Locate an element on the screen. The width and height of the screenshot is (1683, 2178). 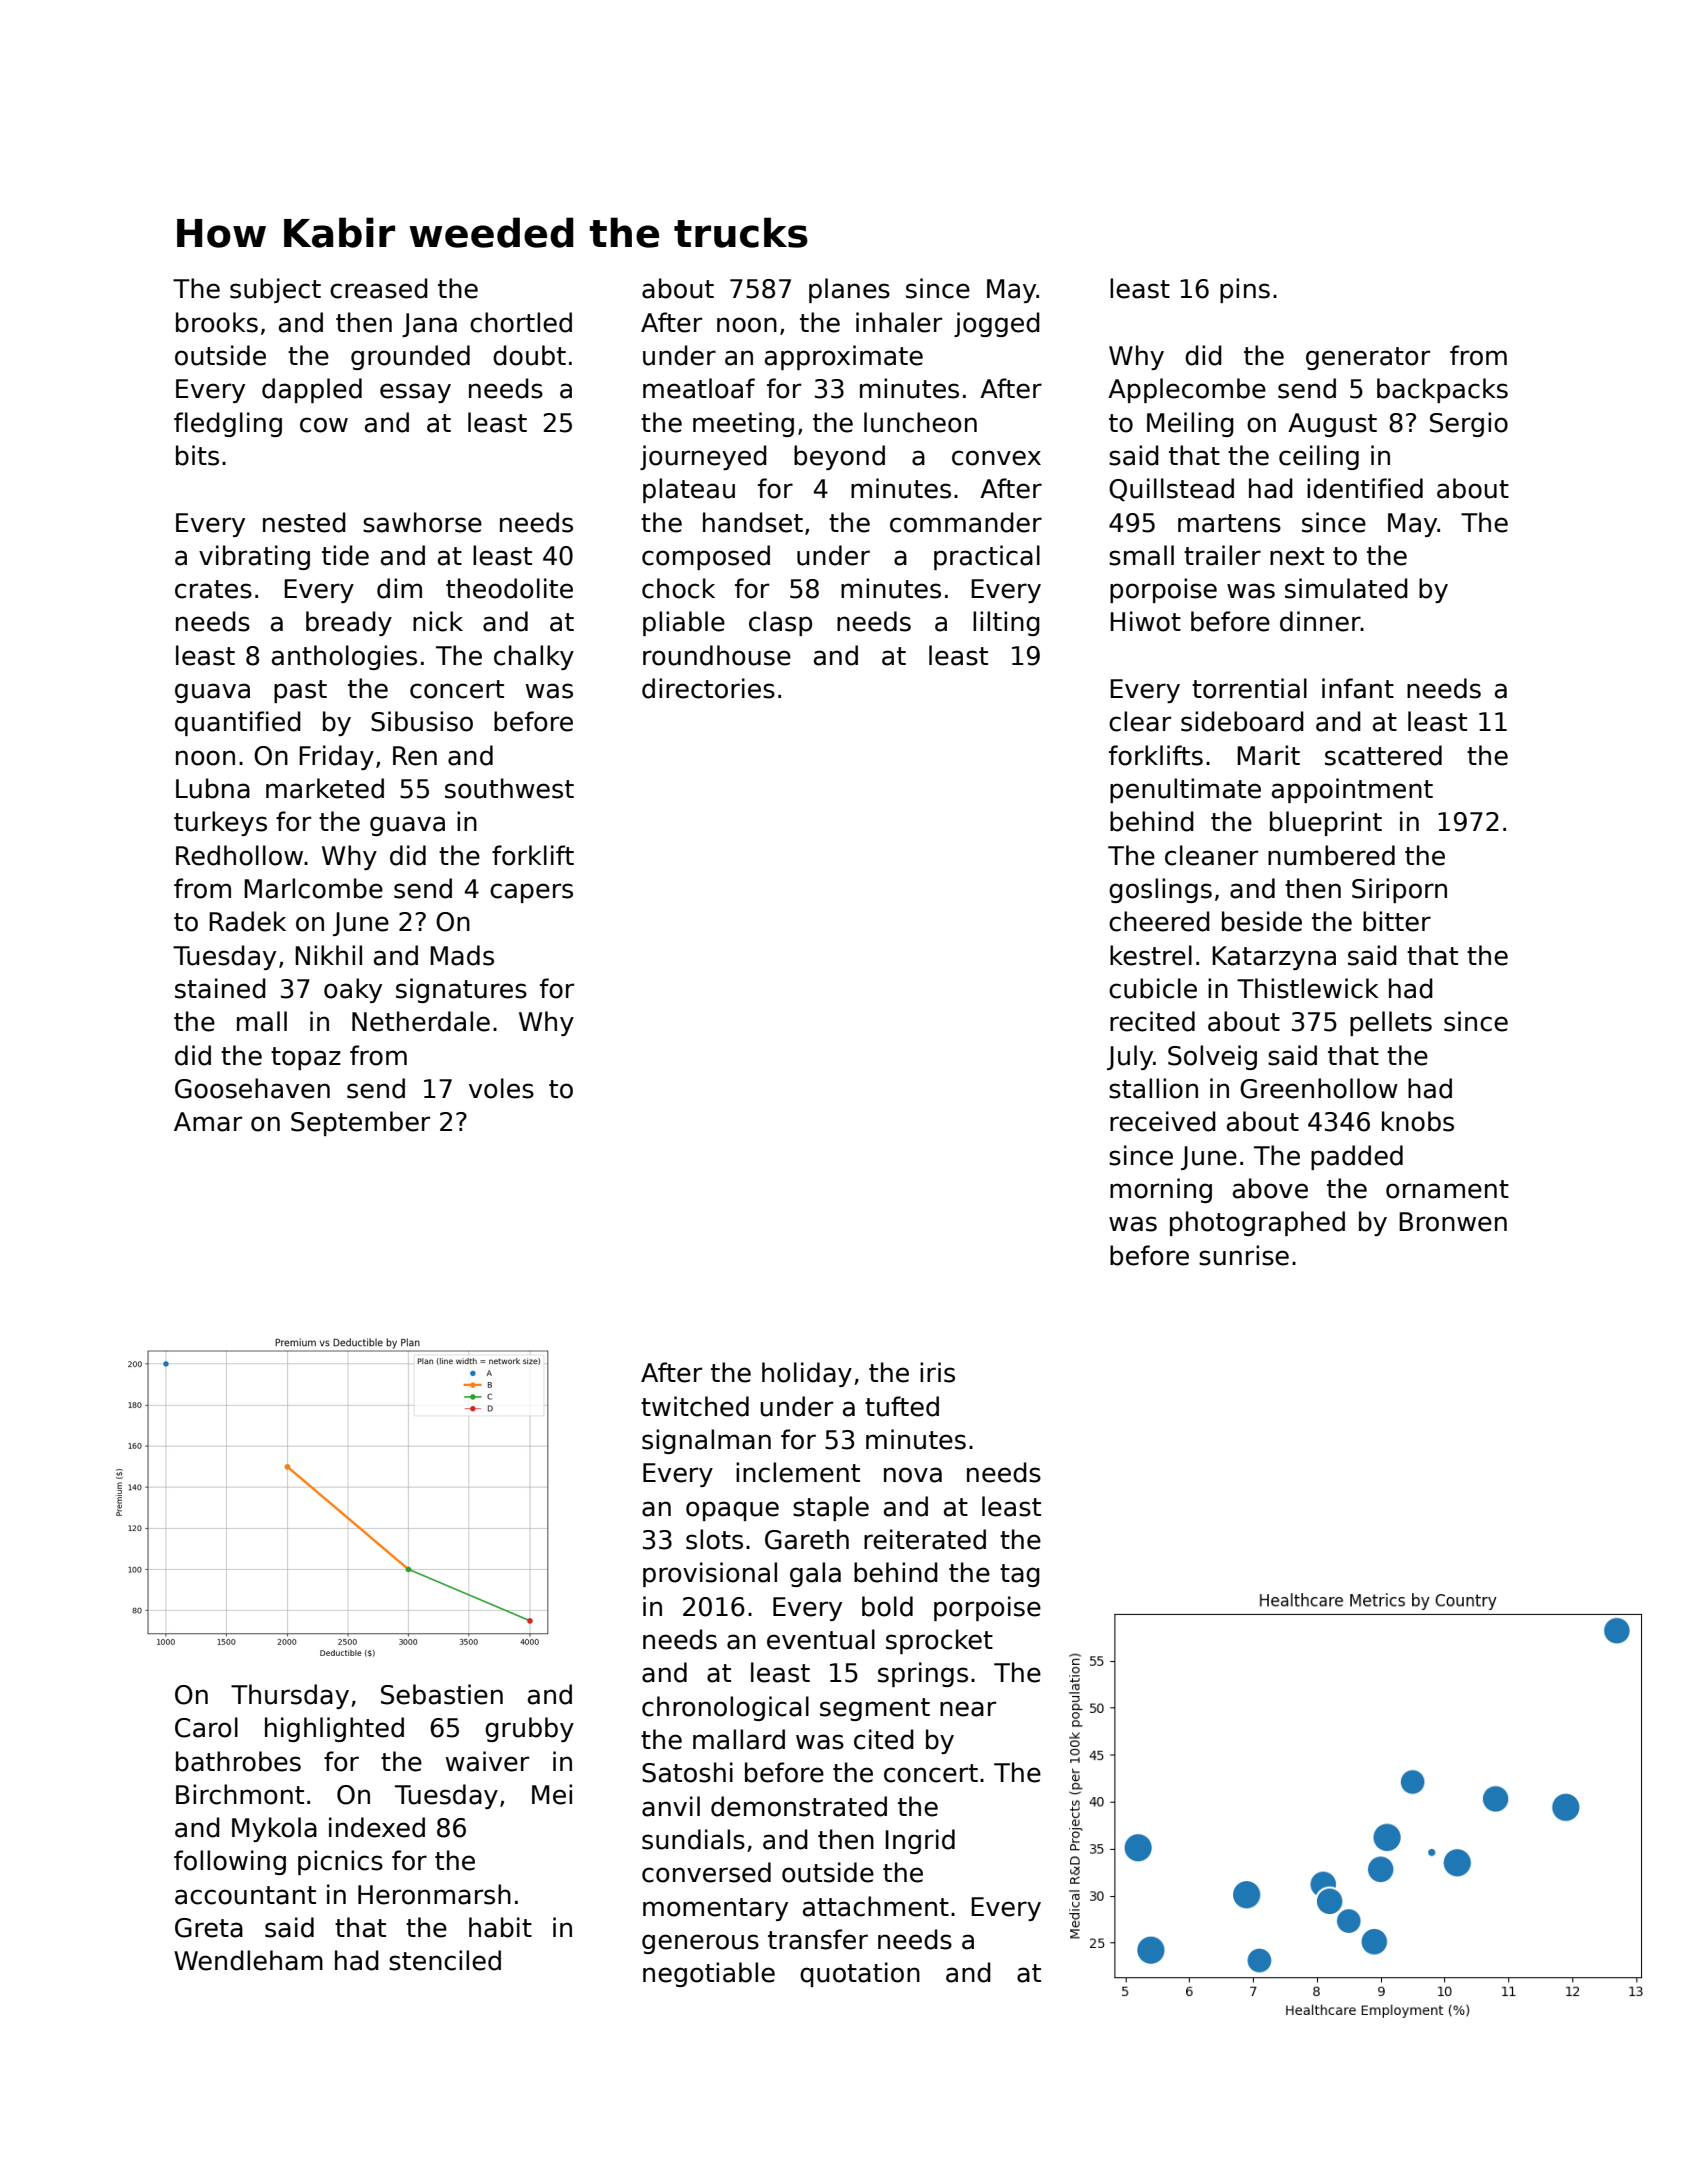
Birchmont is located at coordinates (240, 1794).
